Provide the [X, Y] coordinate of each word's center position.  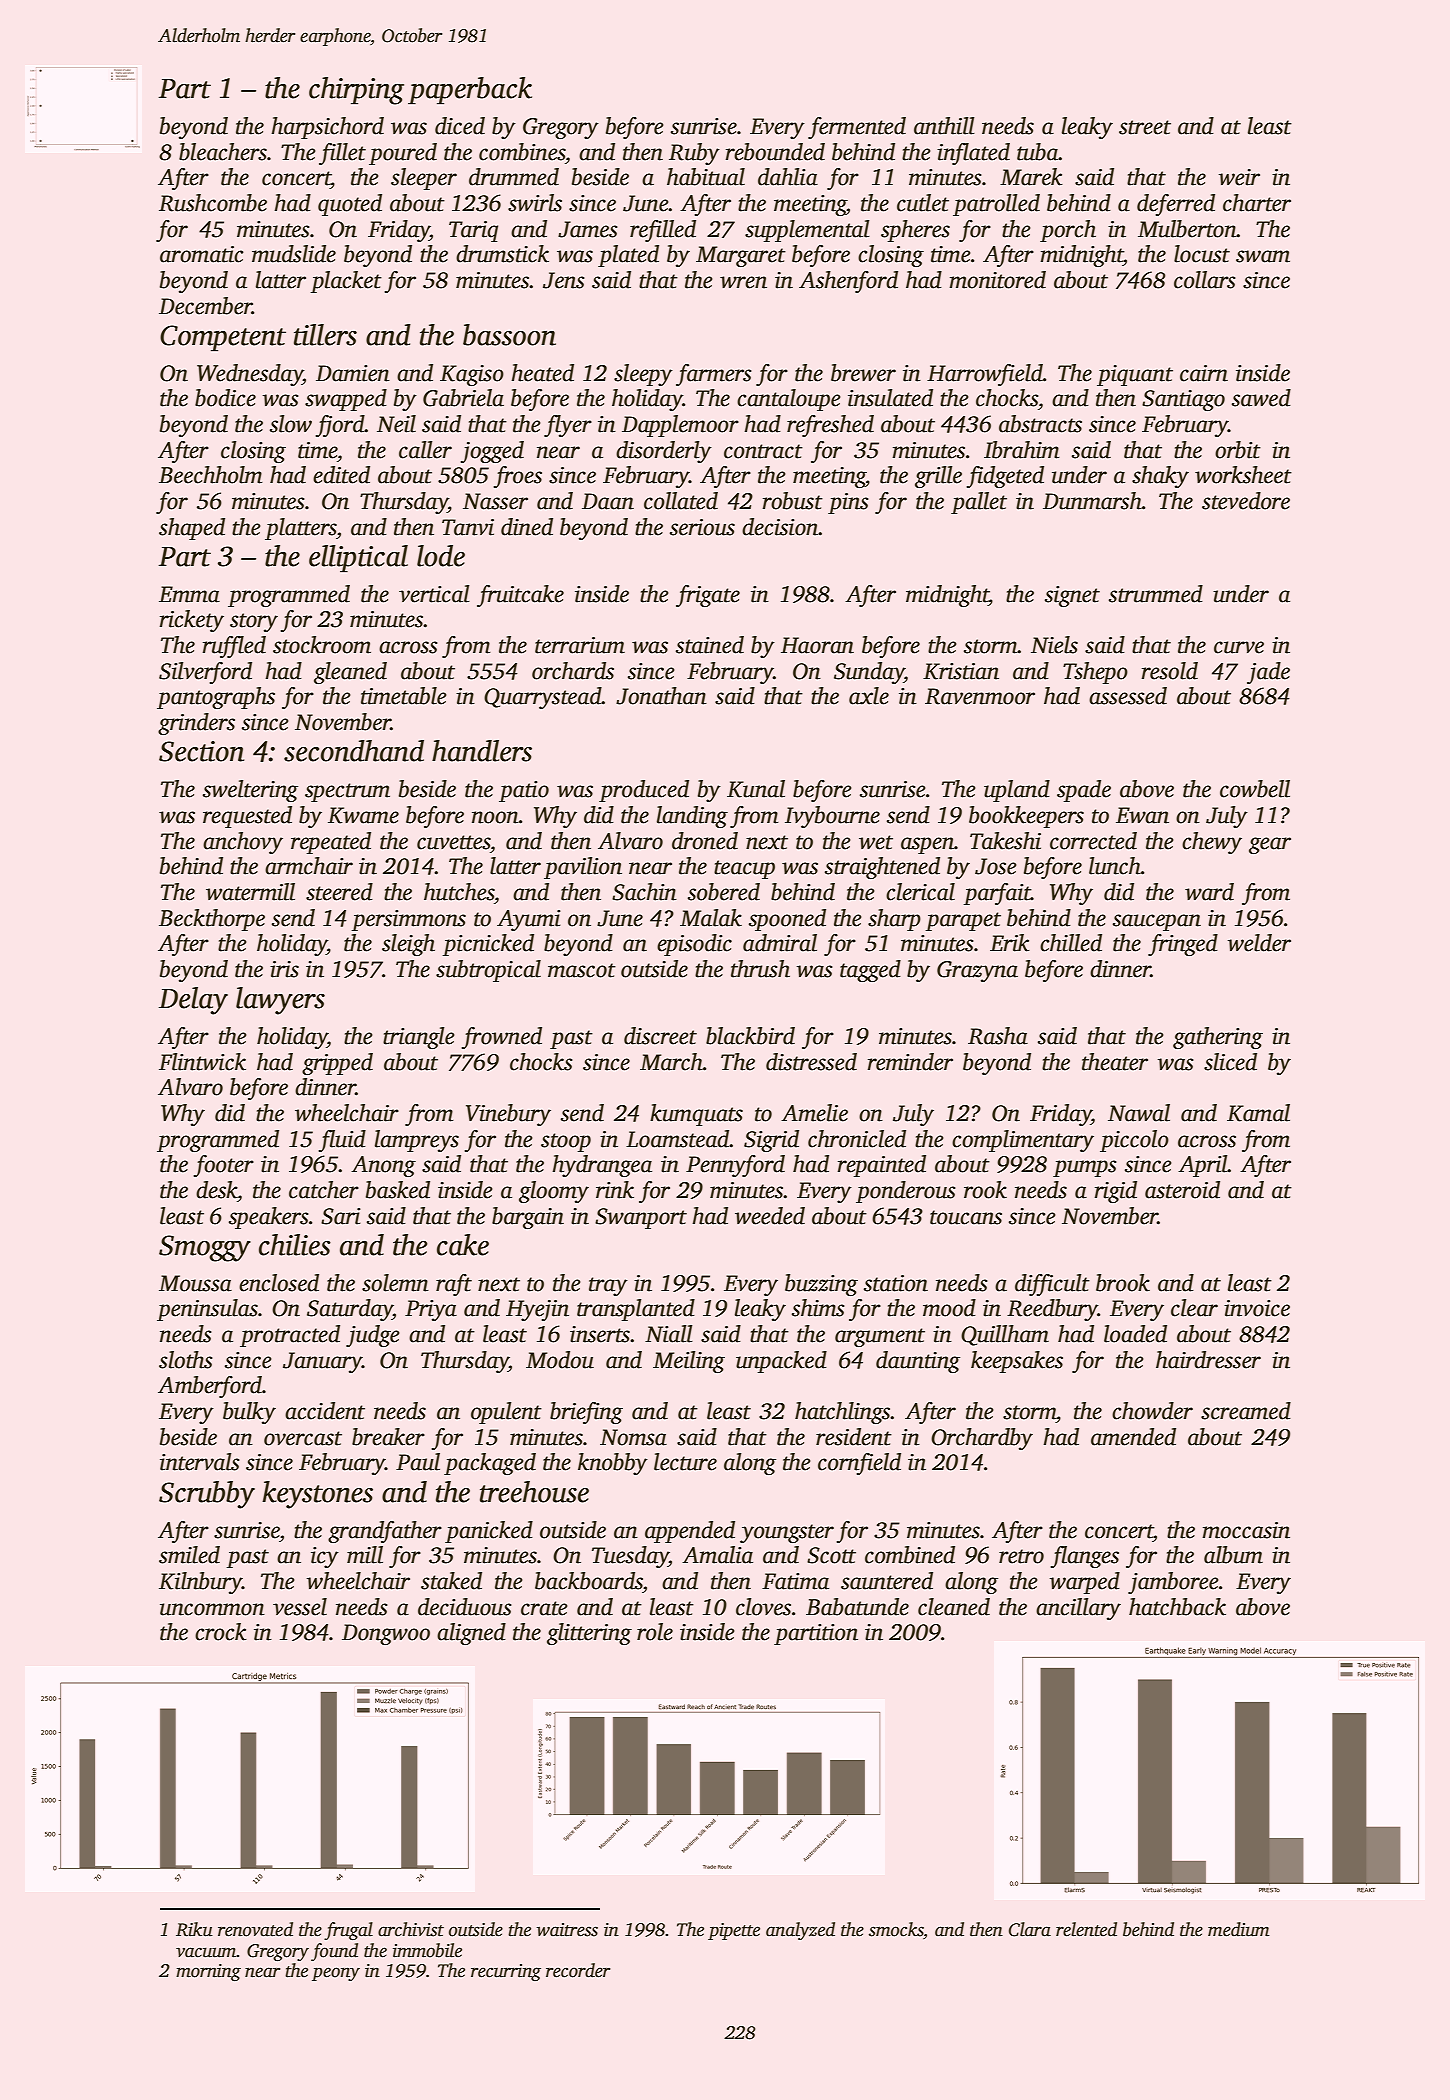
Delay [193, 1001]
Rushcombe [213, 203]
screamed [1246, 1411]
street [1145, 127]
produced [644, 791]
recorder [578, 1970]
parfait [997, 894]
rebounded [775, 152]
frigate [708, 596]
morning [208, 1972]
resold [1170, 671]
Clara [1030, 1929]
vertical [434, 594]
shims [818, 1308]
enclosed [279, 1283]
